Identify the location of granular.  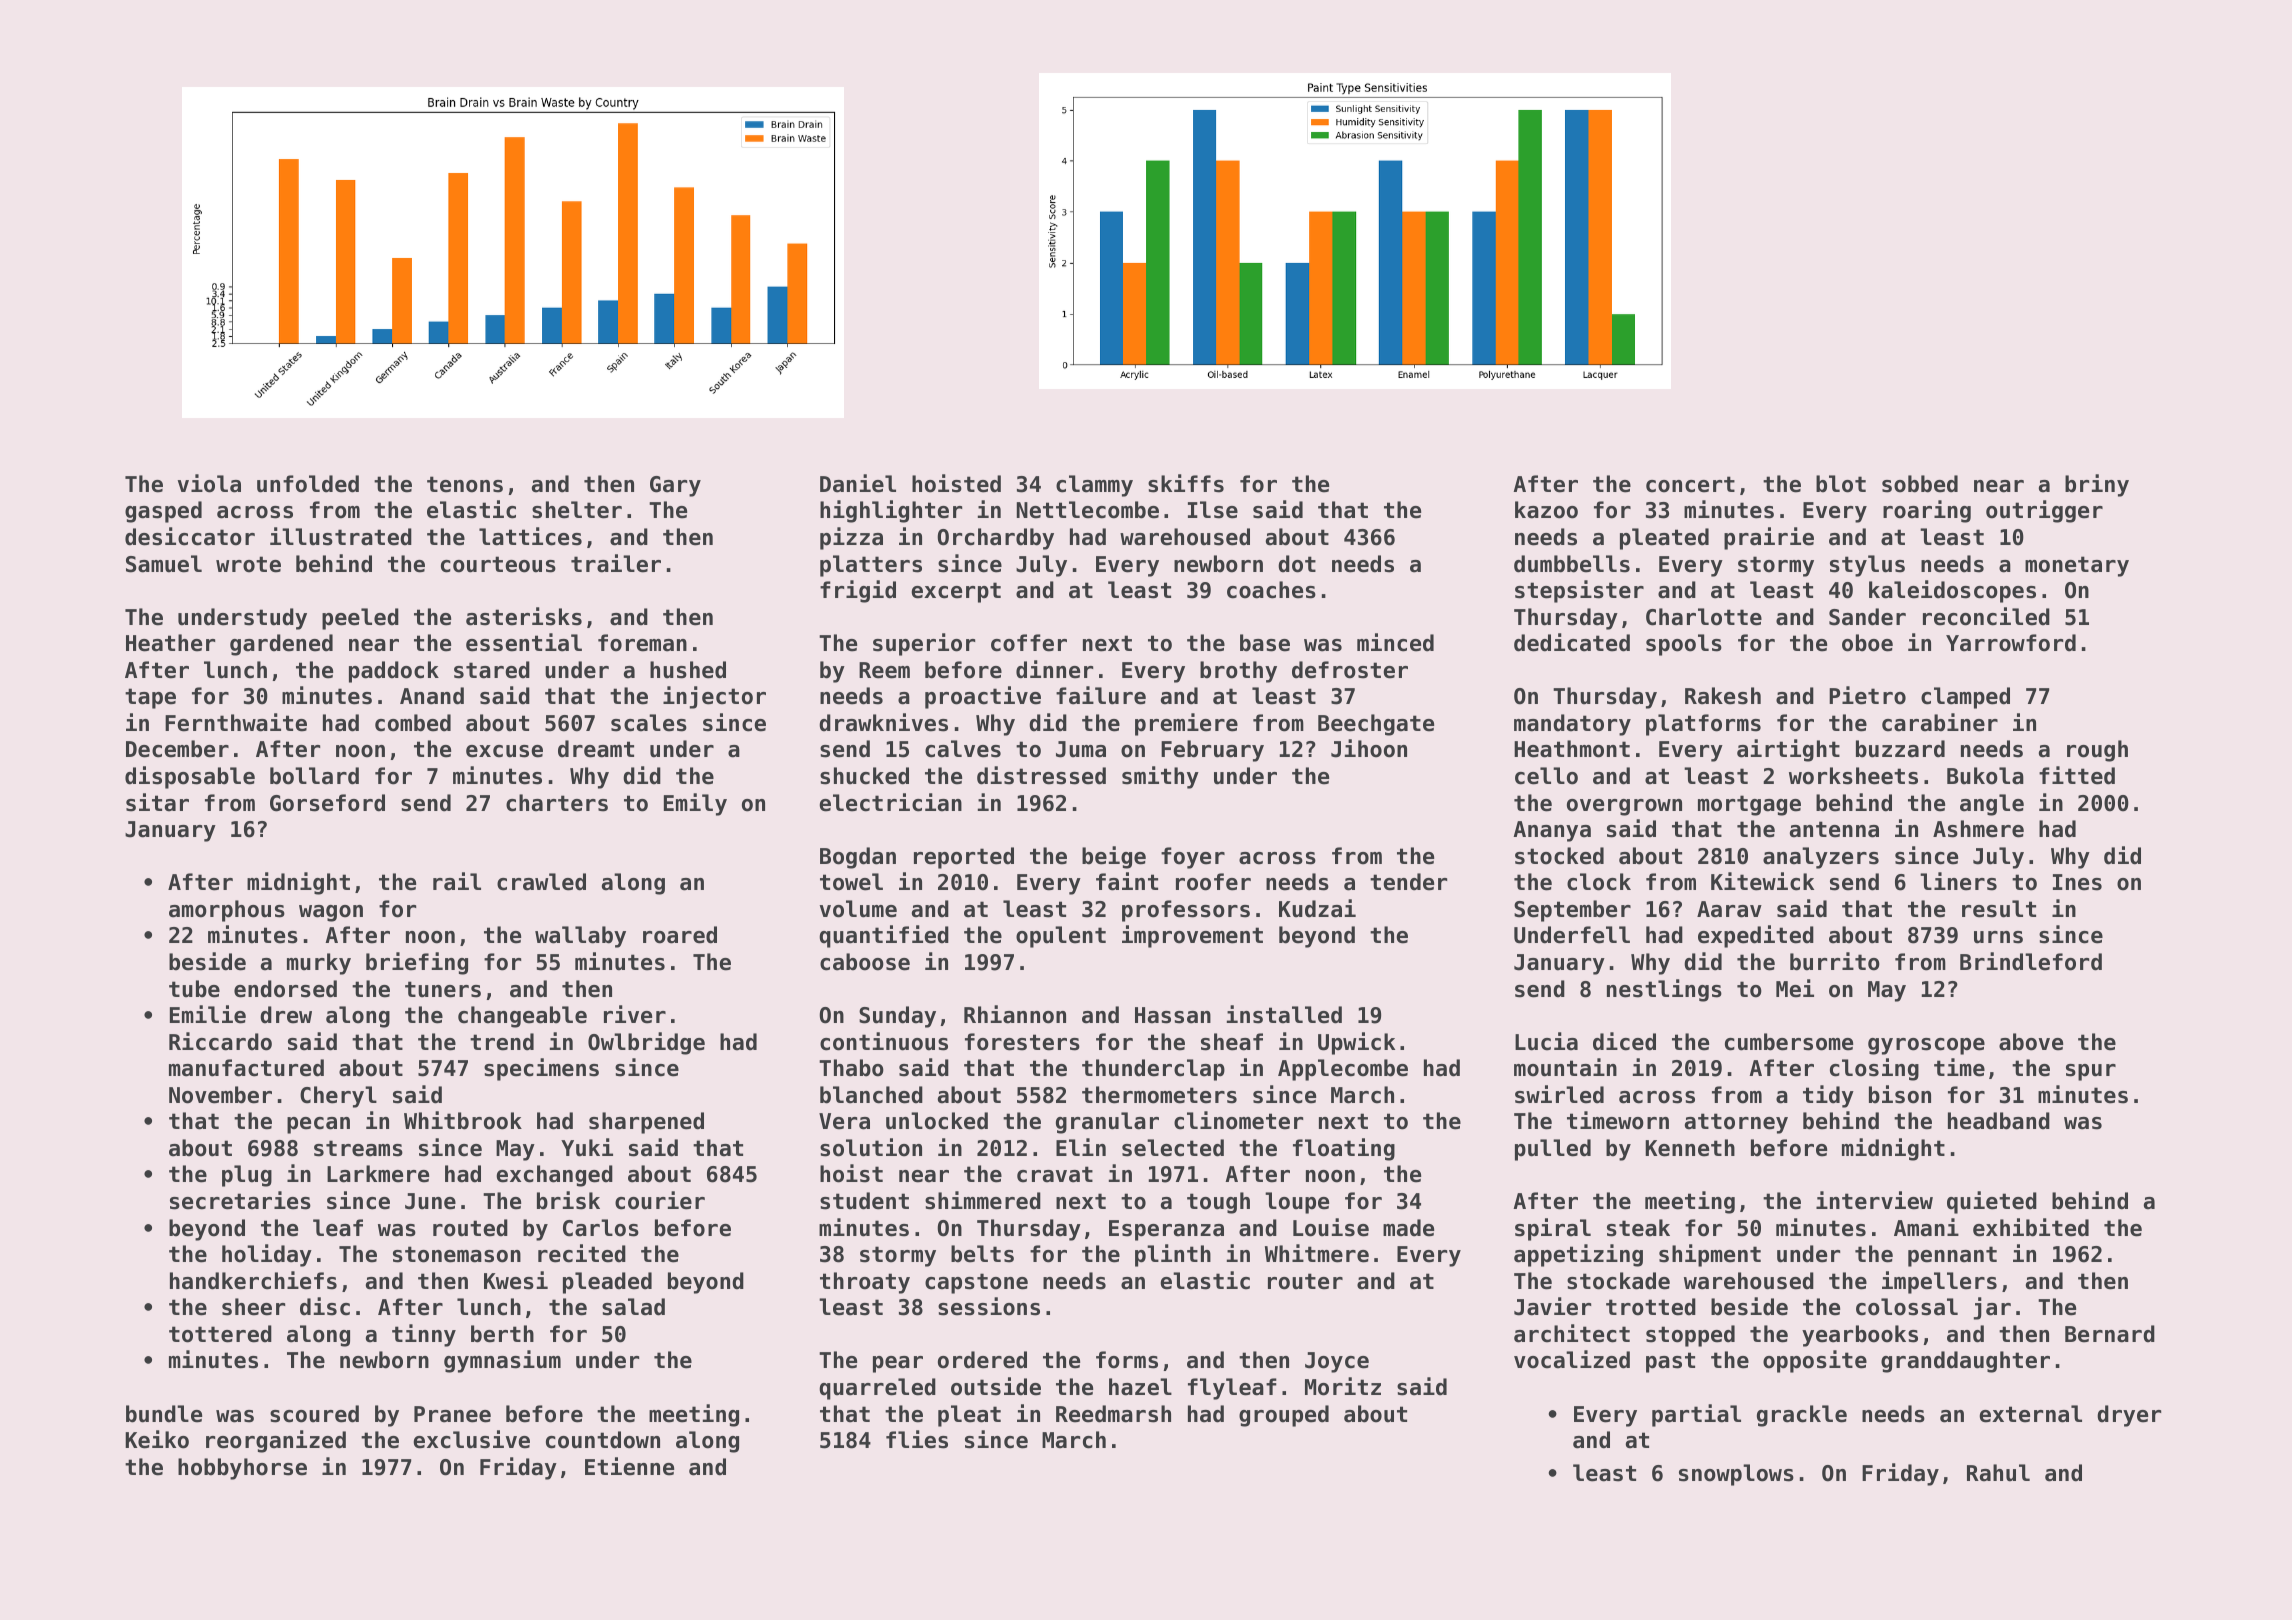
(1107, 1123).
